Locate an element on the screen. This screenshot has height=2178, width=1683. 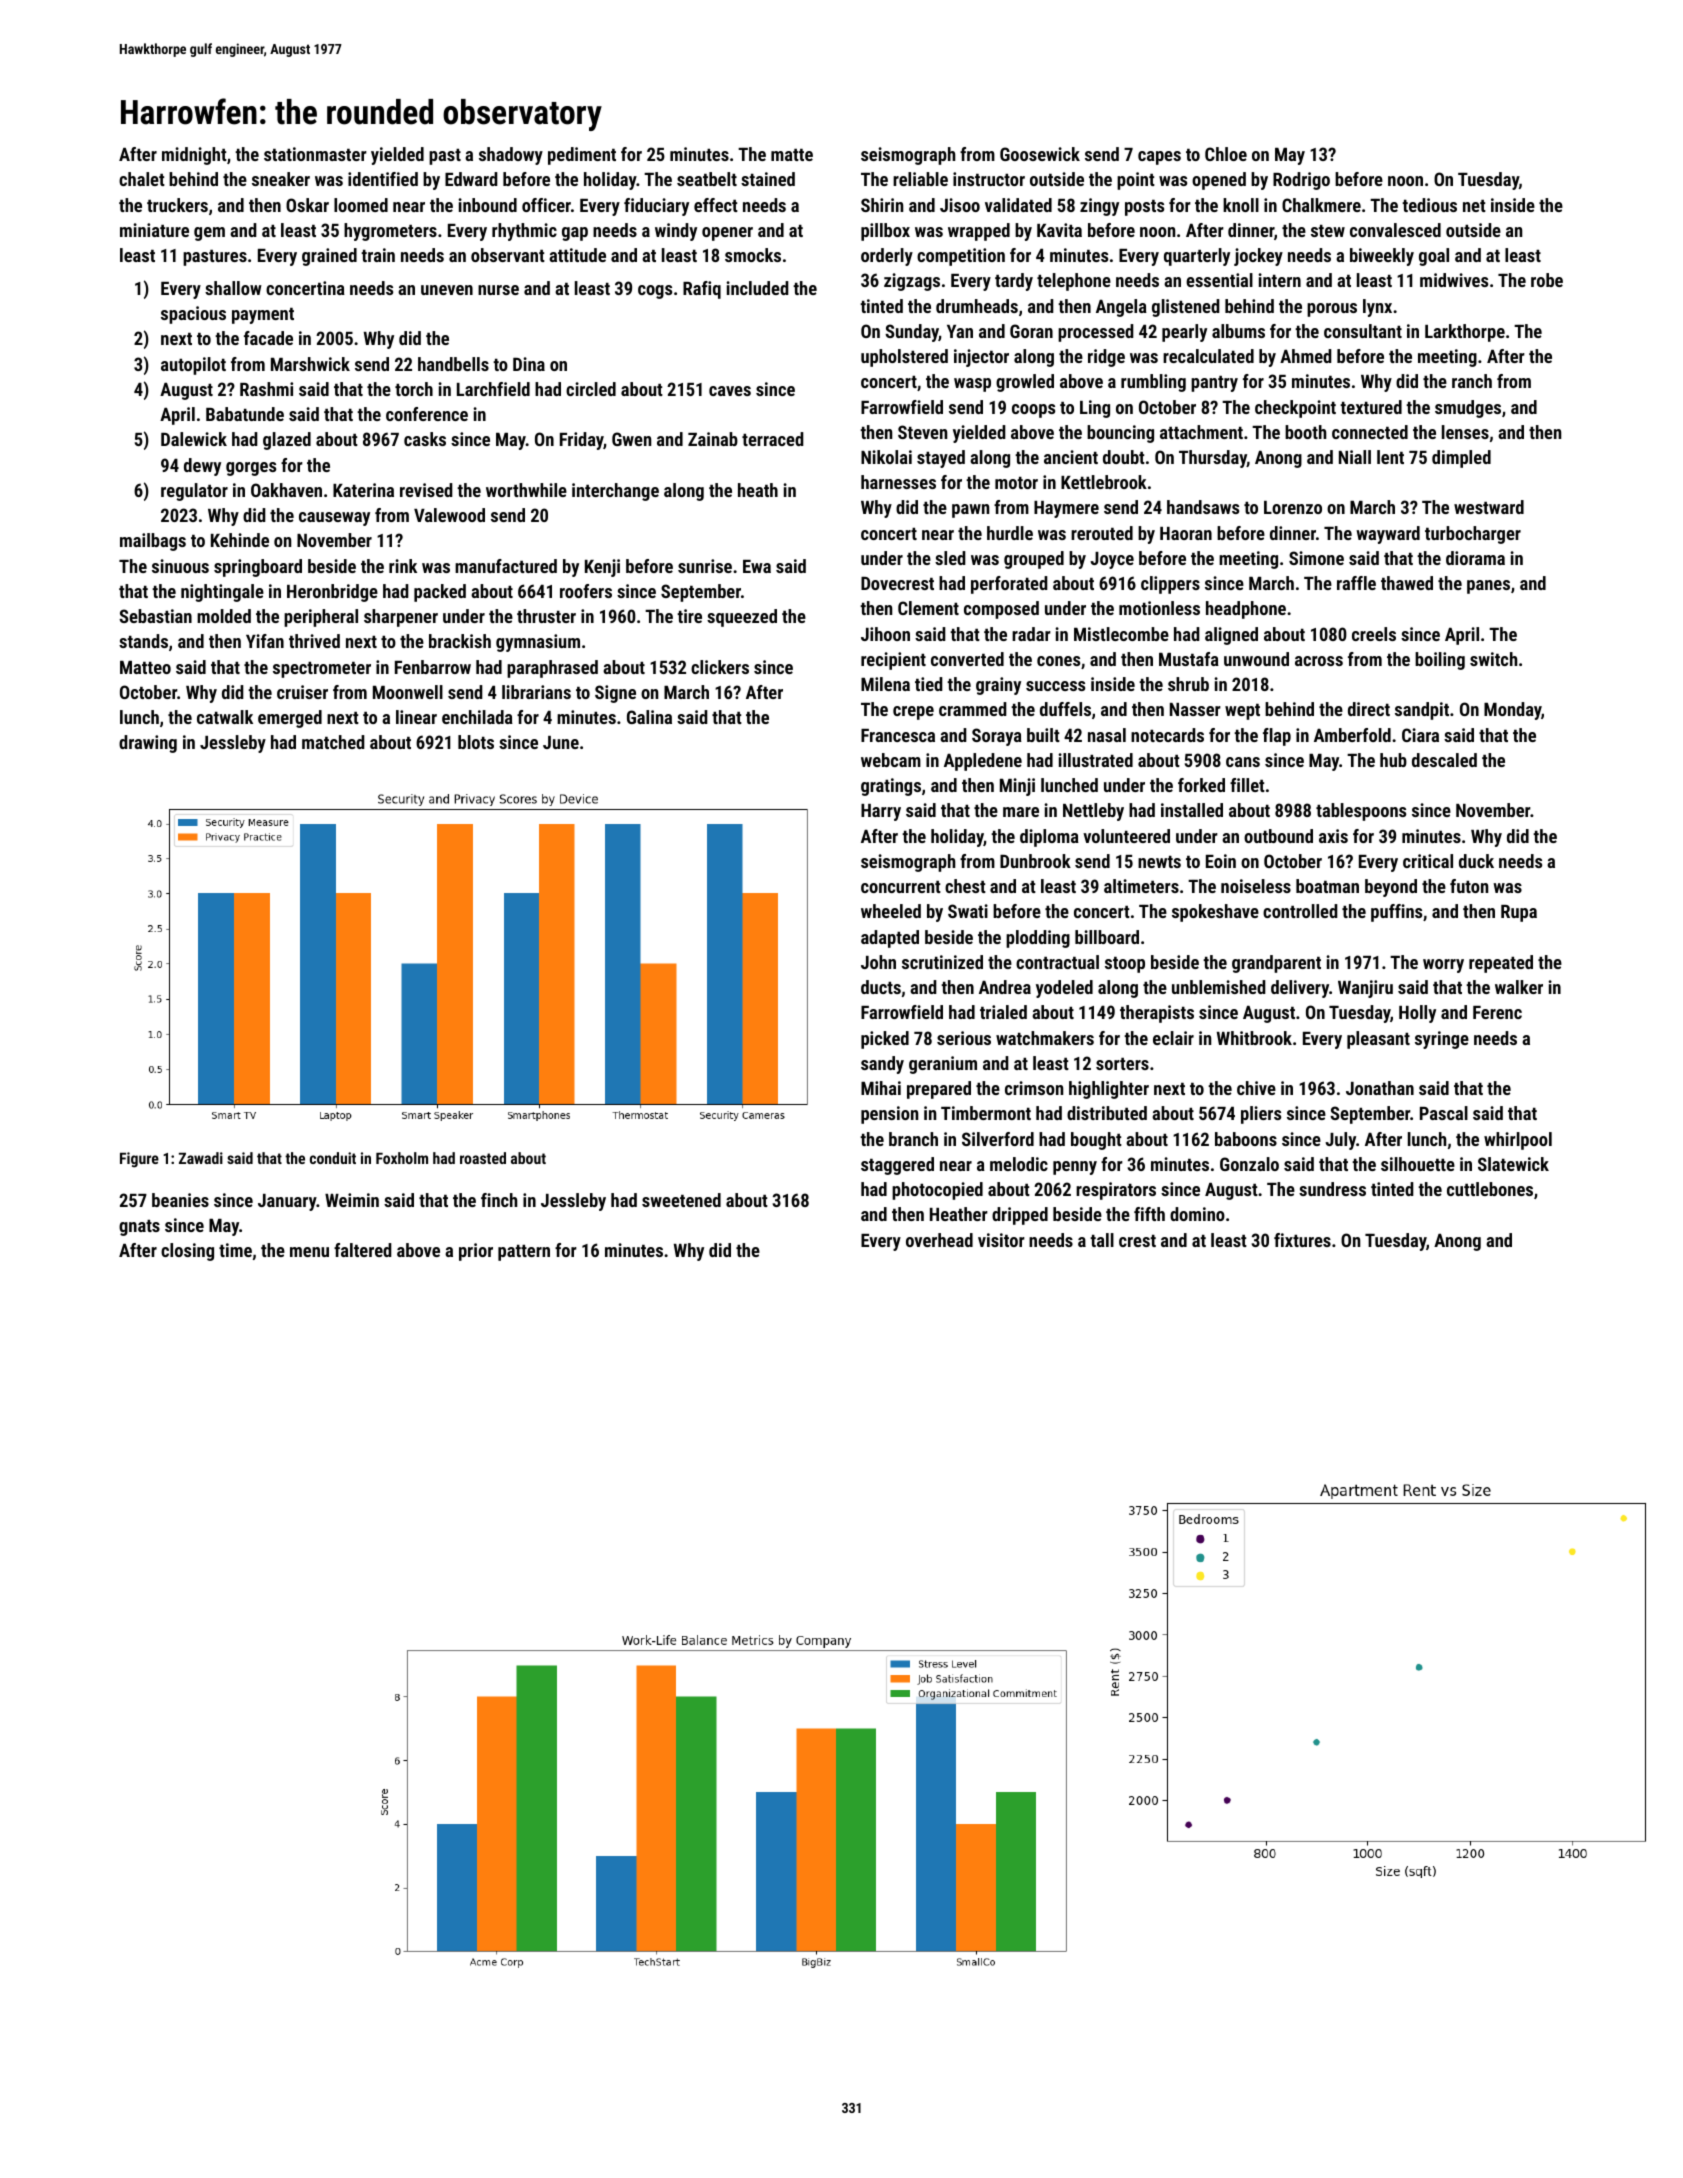
matched is located at coordinates (333, 742).
